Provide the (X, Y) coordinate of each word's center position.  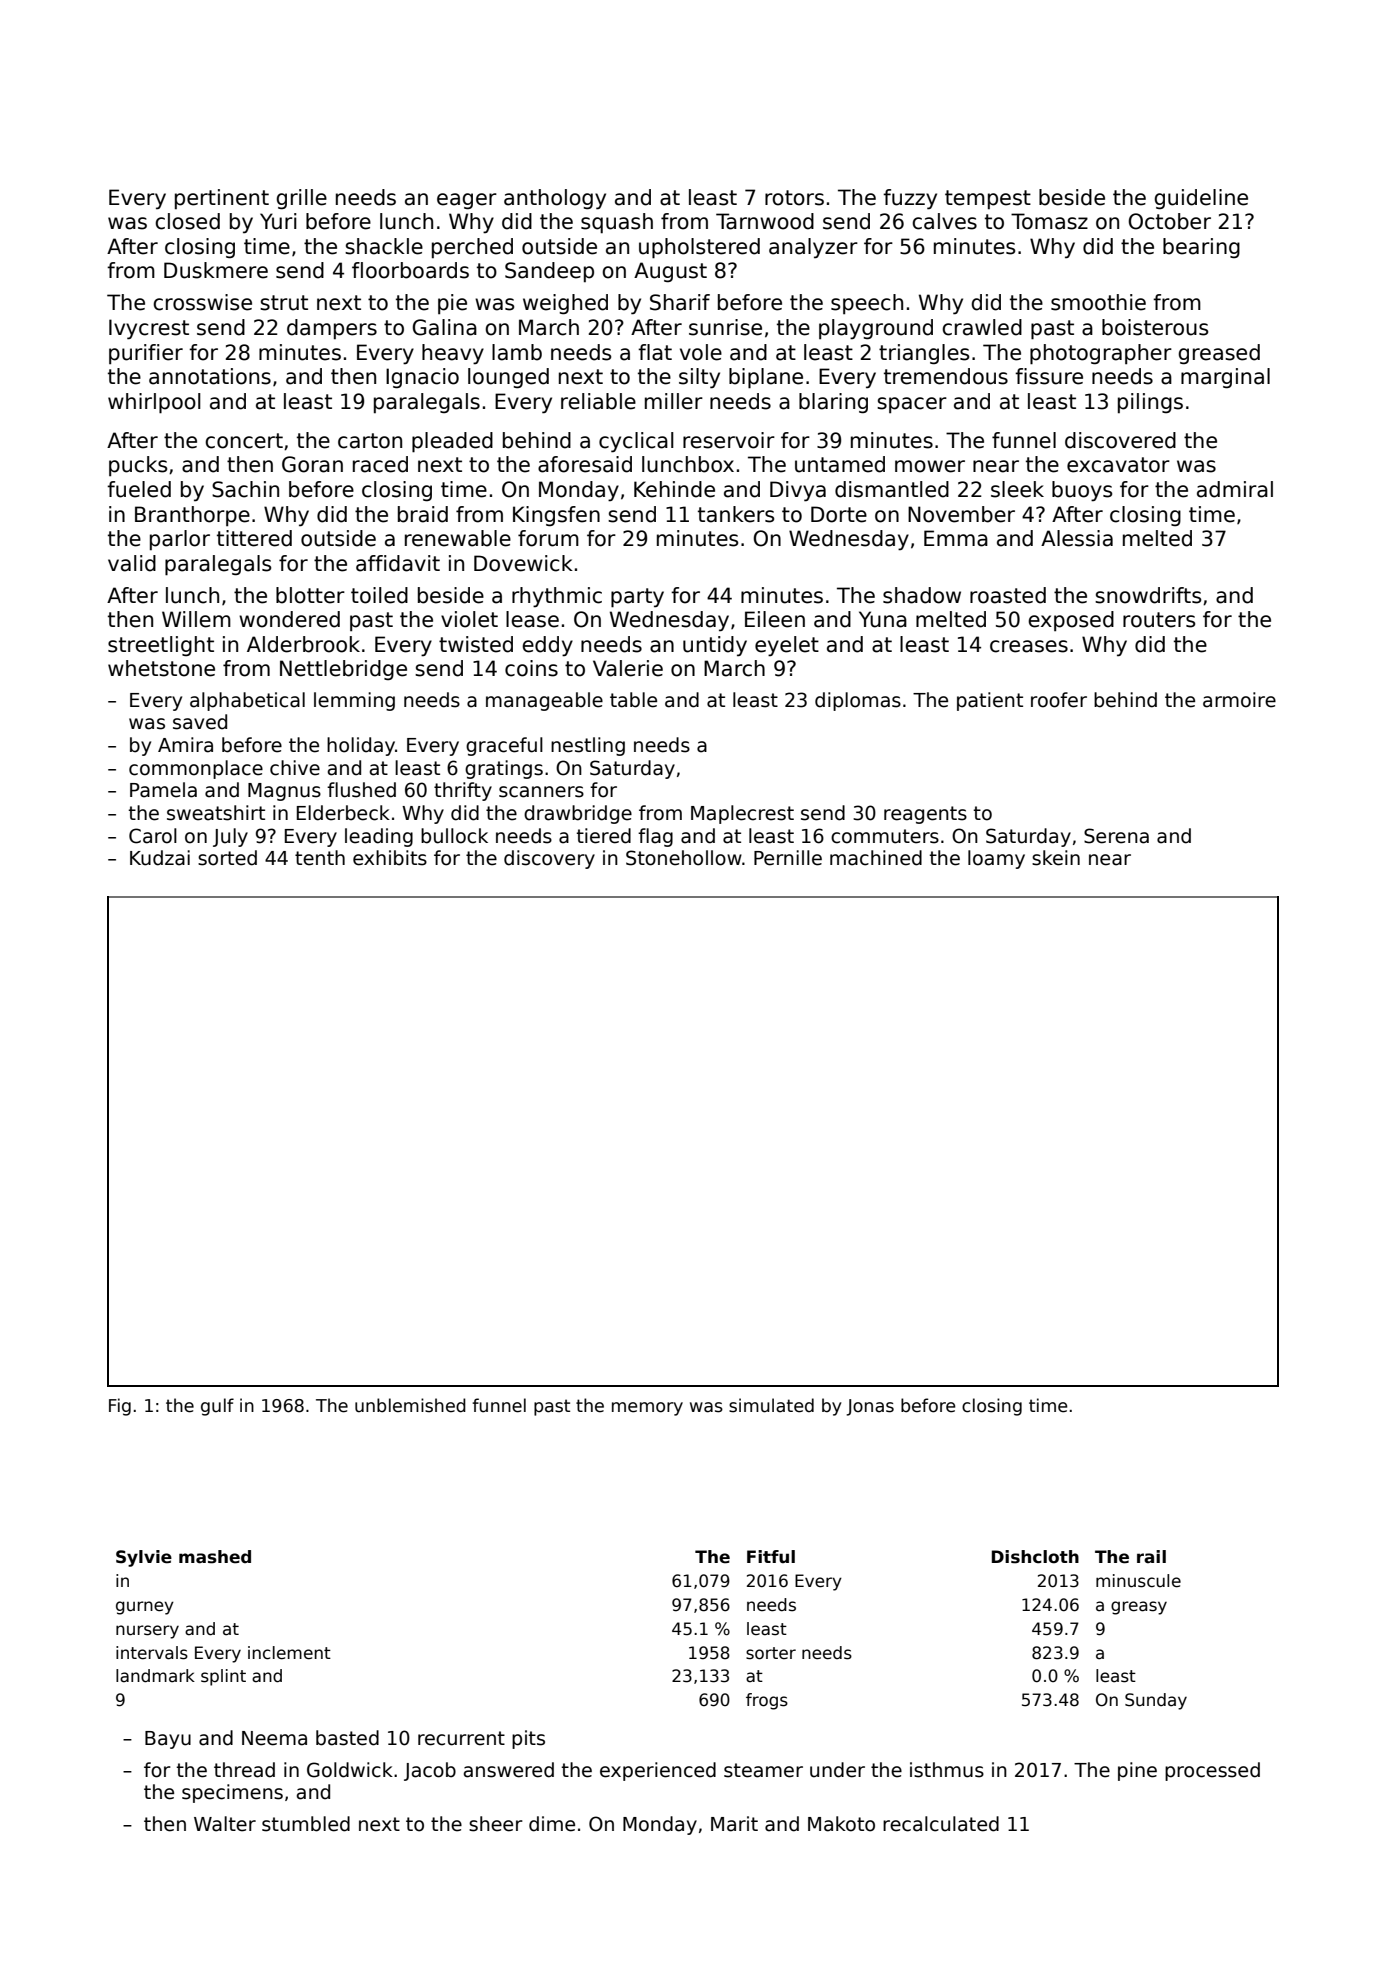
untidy (715, 646)
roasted (1008, 595)
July (230, 837)
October (1169, 221)
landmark (155, 1676)
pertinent (222, 199)
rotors (794, 198)
